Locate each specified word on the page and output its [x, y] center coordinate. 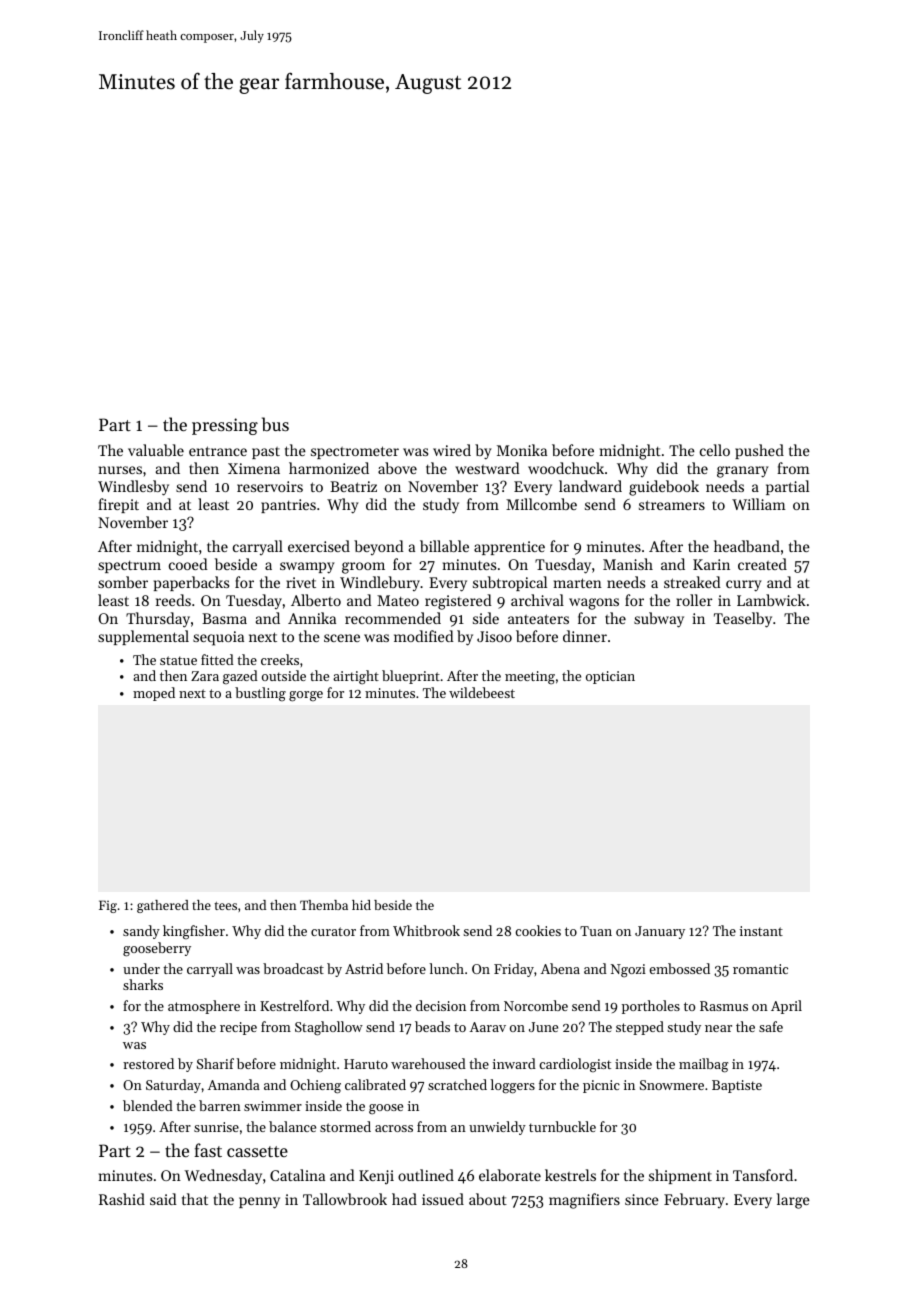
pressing [225, 426]
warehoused [428, 1063]
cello [715, 450]
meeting [530, 678]
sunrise [216, 1127]
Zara [205, 676]
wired [452, 450]
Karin [711, 564]
